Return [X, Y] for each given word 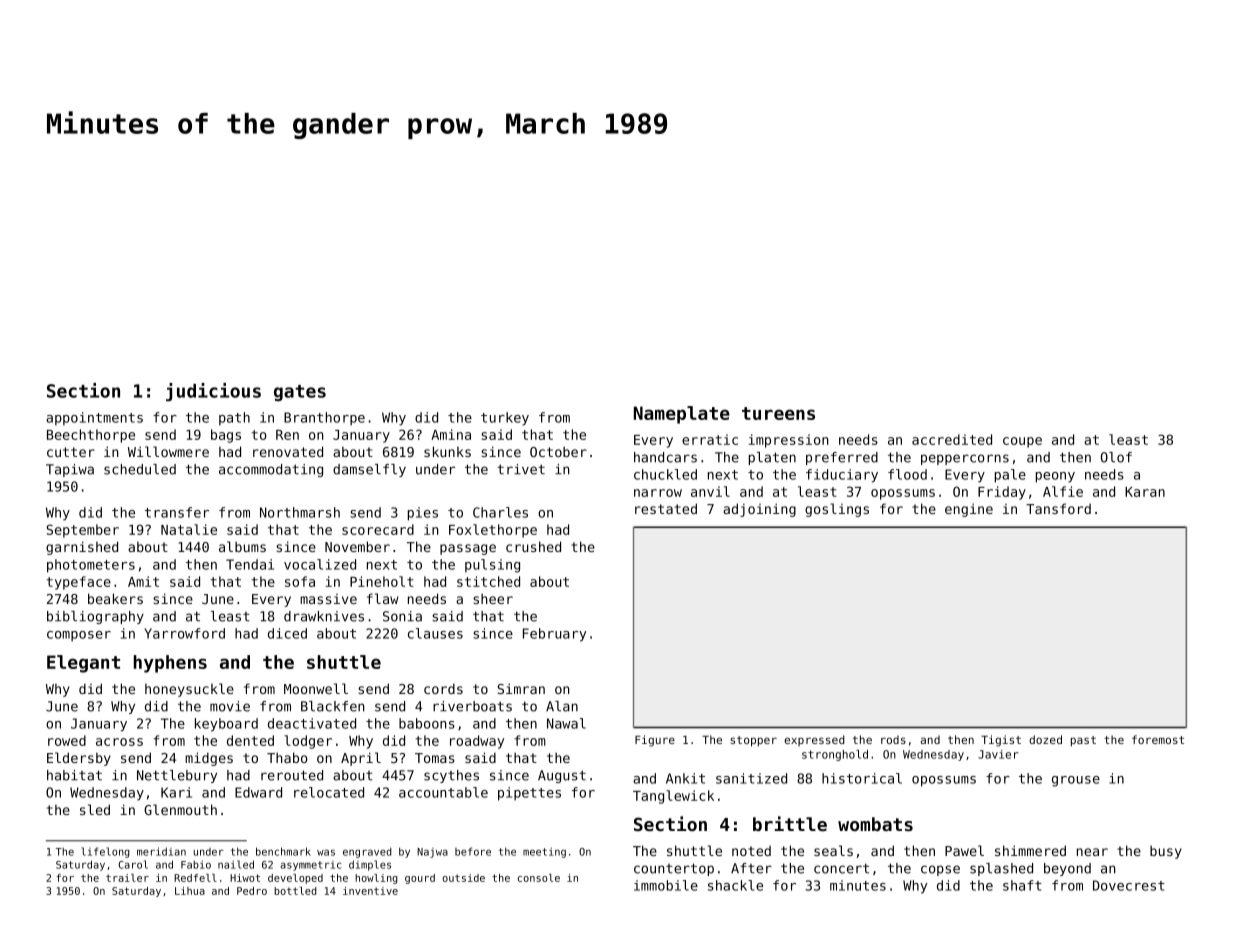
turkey [505, 419]
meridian [161, 851]
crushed [533, 546]
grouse [1076, 781]
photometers [91, 566]
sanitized [751, 778]
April [361, 759]
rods [893, 739]
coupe [1022, 442]
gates [300, 393]
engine [969, 510]
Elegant [83, 664]
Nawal [566, 723]
